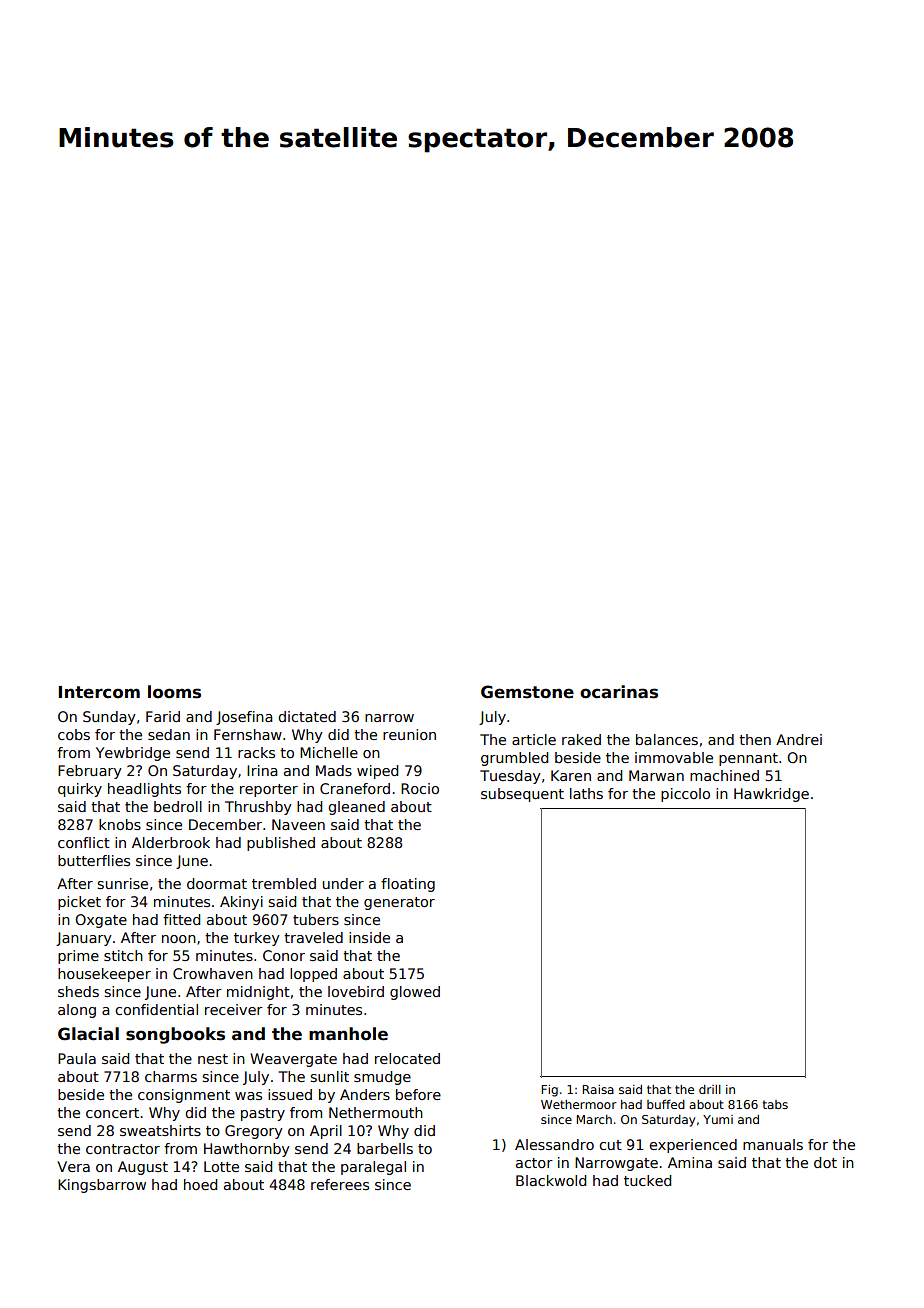  What do you see at coordinates (377, 772) in the screenshot?
I see `wiped` at bounding box center [377, 772].
